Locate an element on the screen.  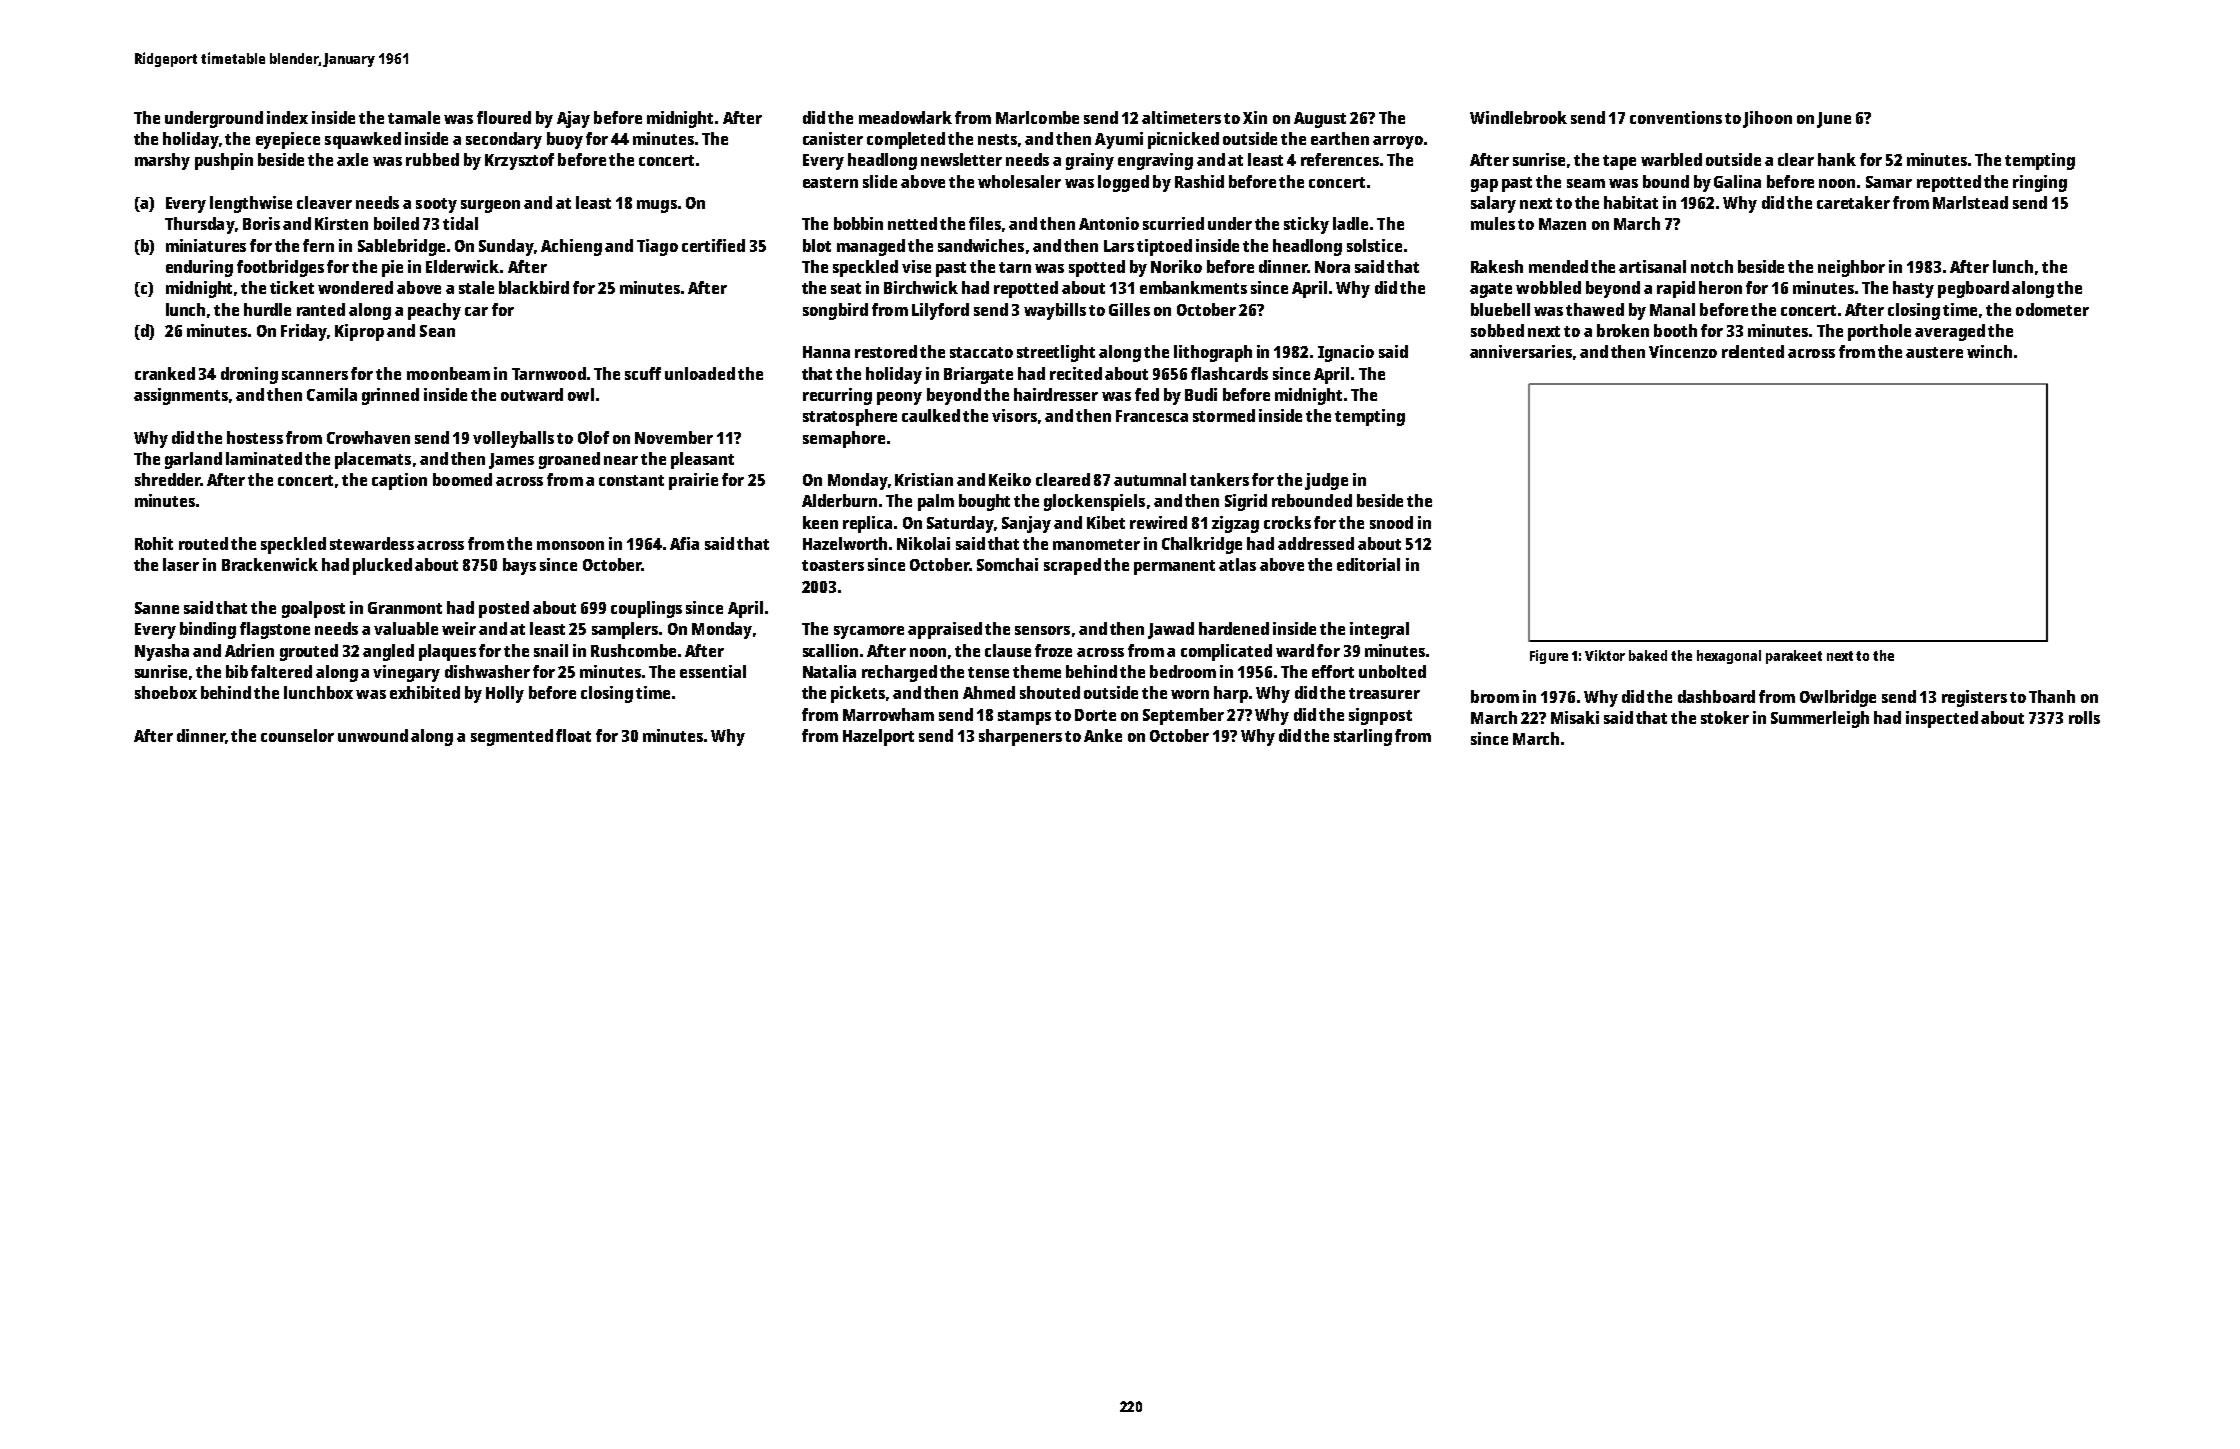
ringing is located at coordinates (2040, 183).
